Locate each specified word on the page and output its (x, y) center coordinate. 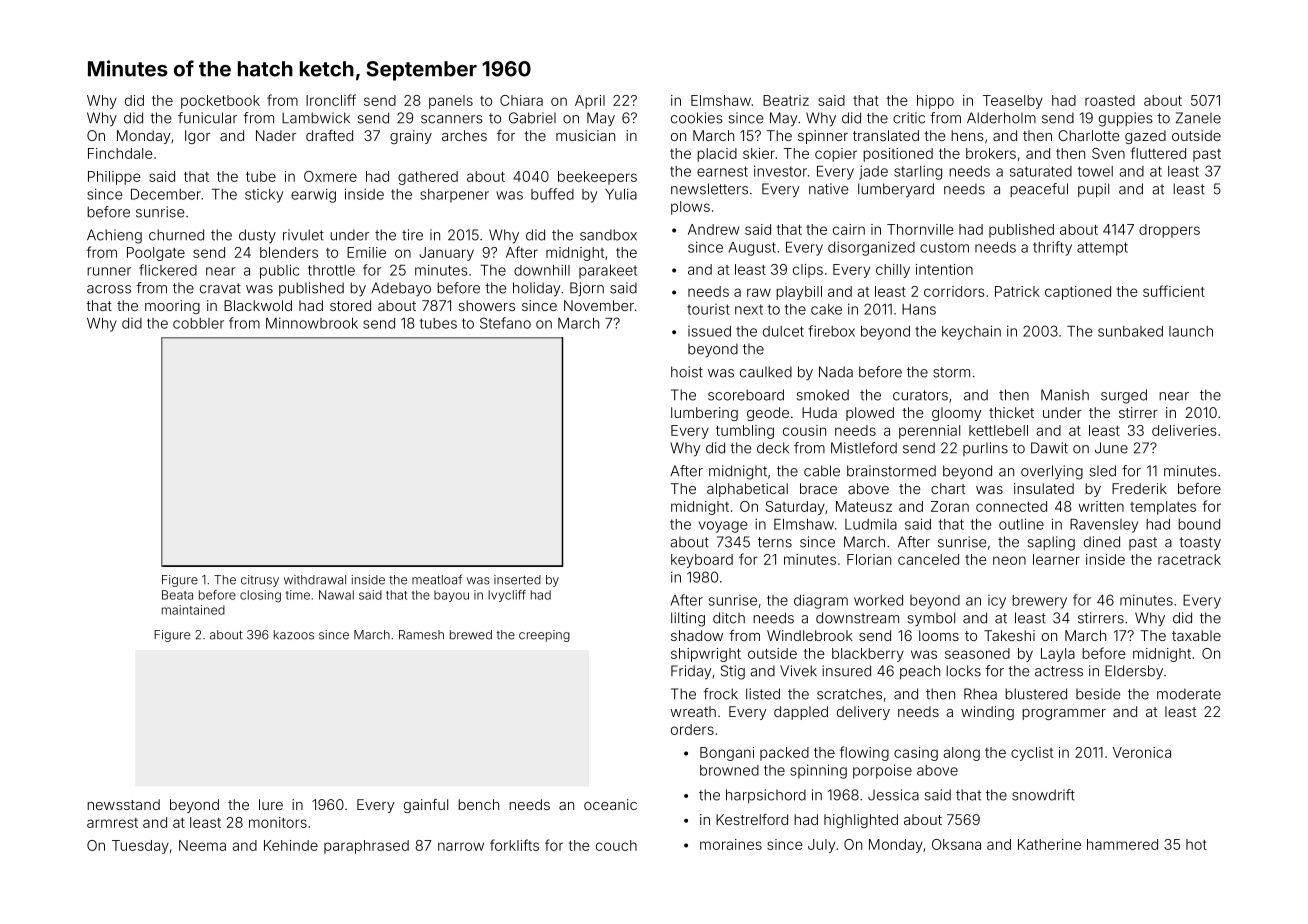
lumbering (704, 414)
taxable (1196, 635)
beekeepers (597, 178)
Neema (202, 845)
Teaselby (1013, 102)
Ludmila (871, 524)
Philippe (114, 178)
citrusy (260, 581)
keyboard (702, 561)
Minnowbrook (312, 323)
